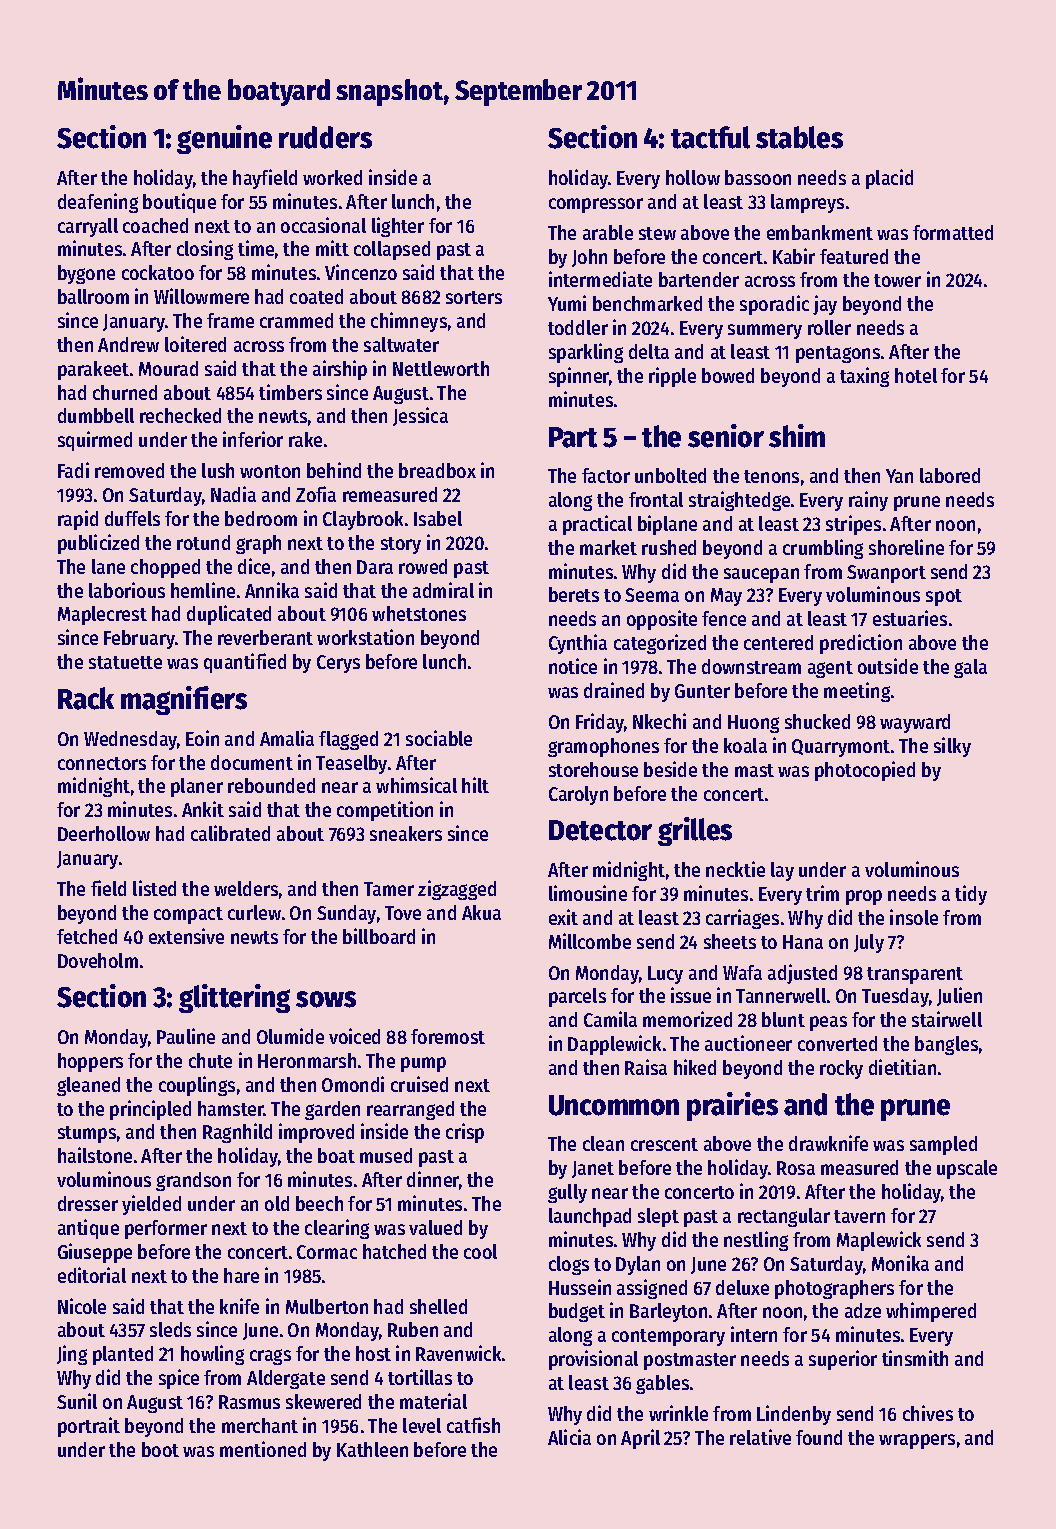  Describe the element at coordinates (98, 203) in the screenshot. I see `deafening` at that location.
